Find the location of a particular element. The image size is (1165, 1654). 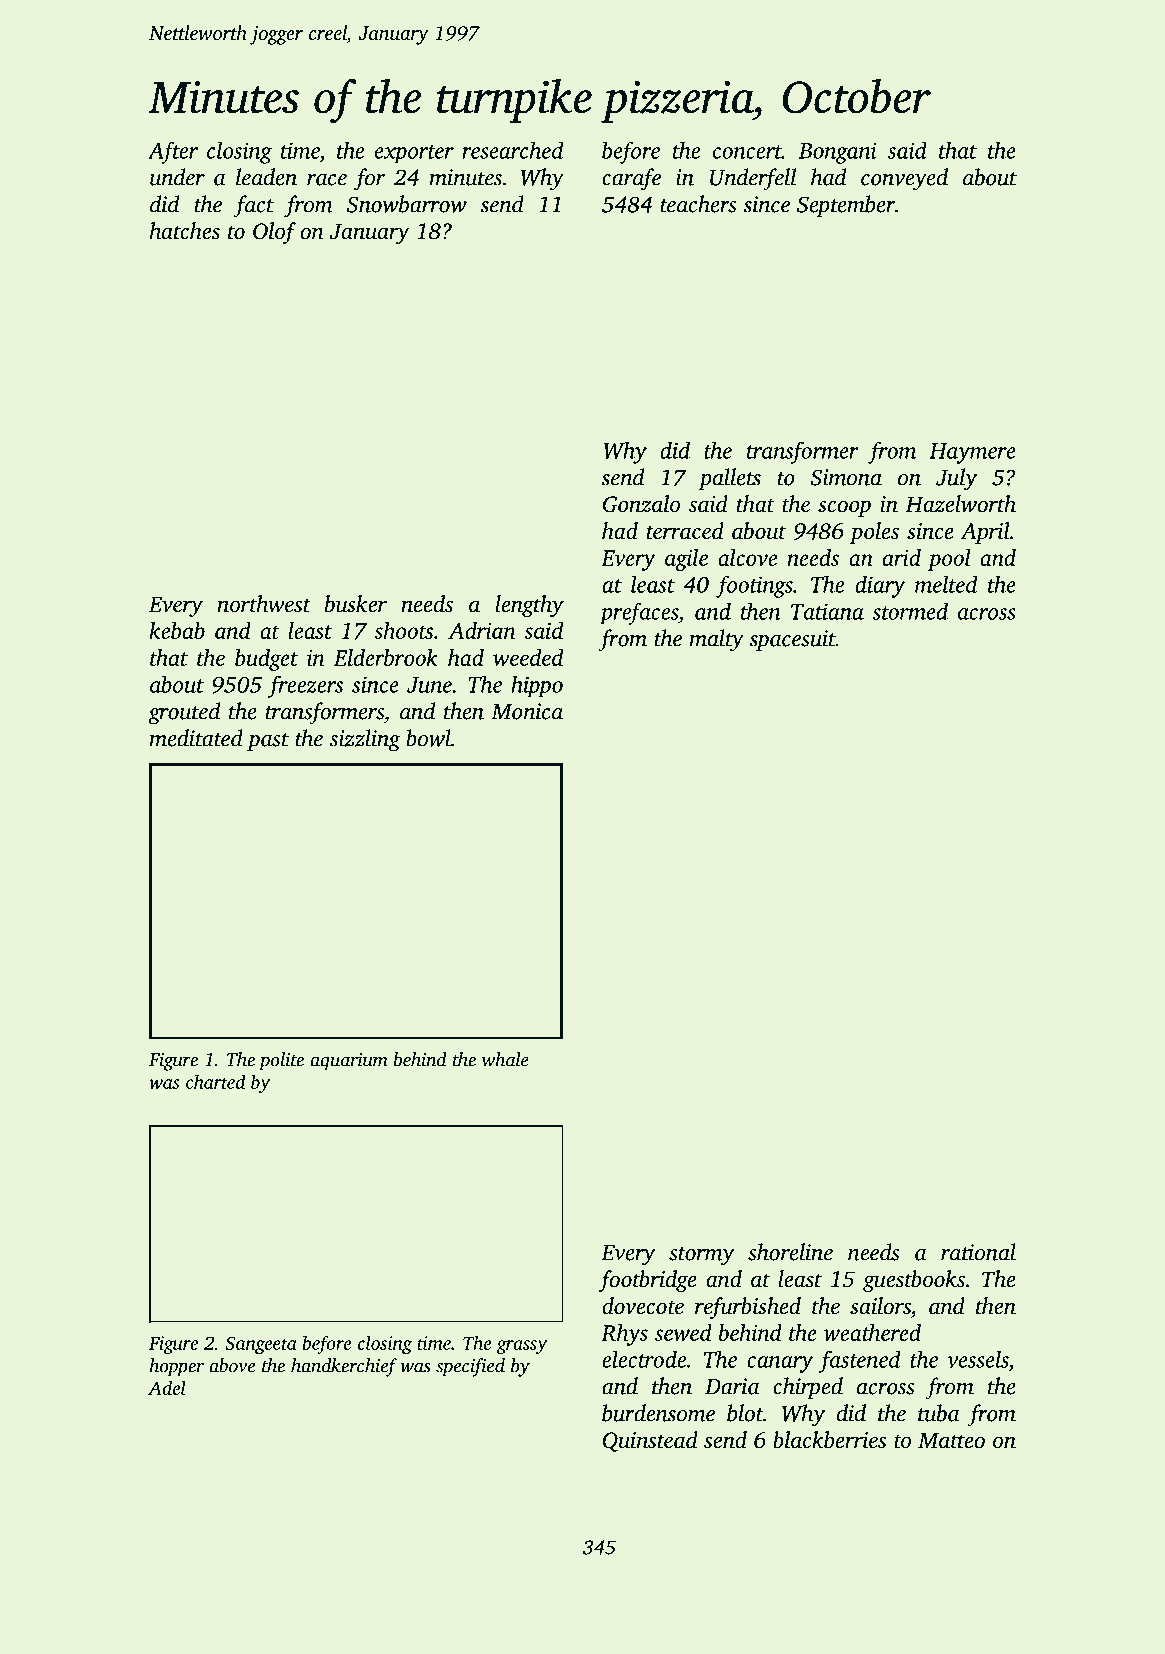

whale is located at coordinates (505, 1059).
